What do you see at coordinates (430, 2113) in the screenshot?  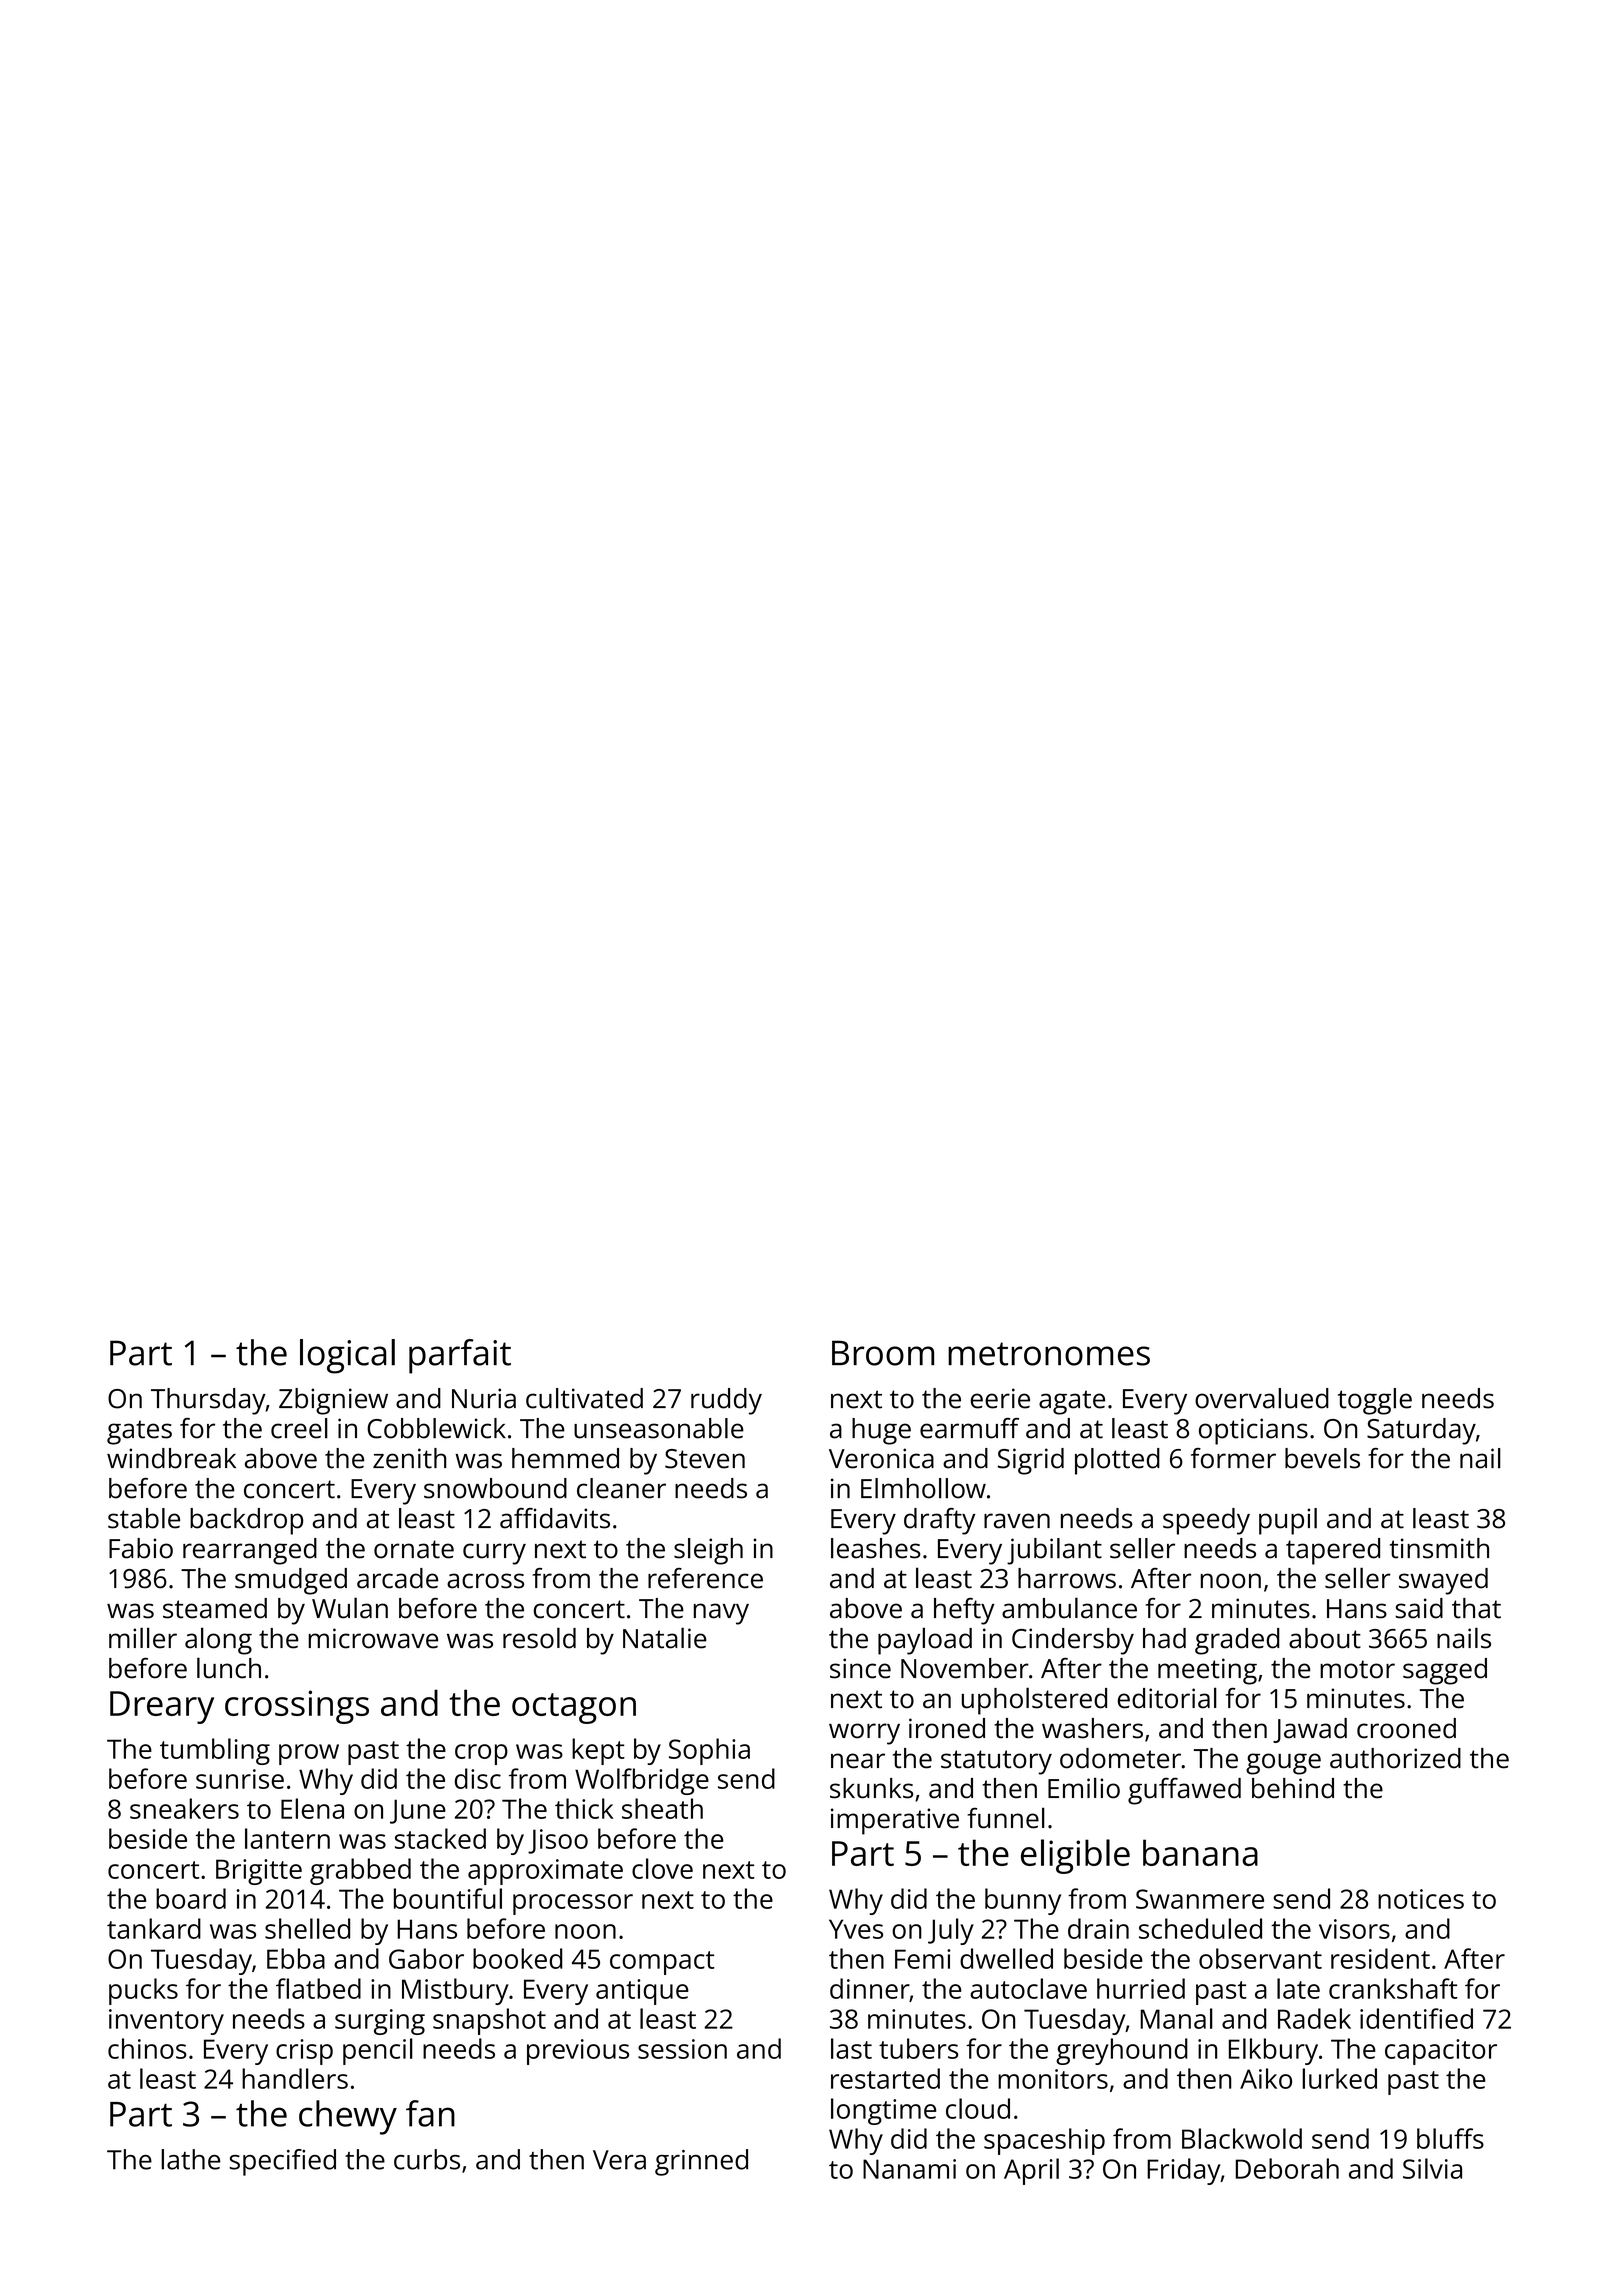 I see `fan` at bounding box center [430, 2113].
